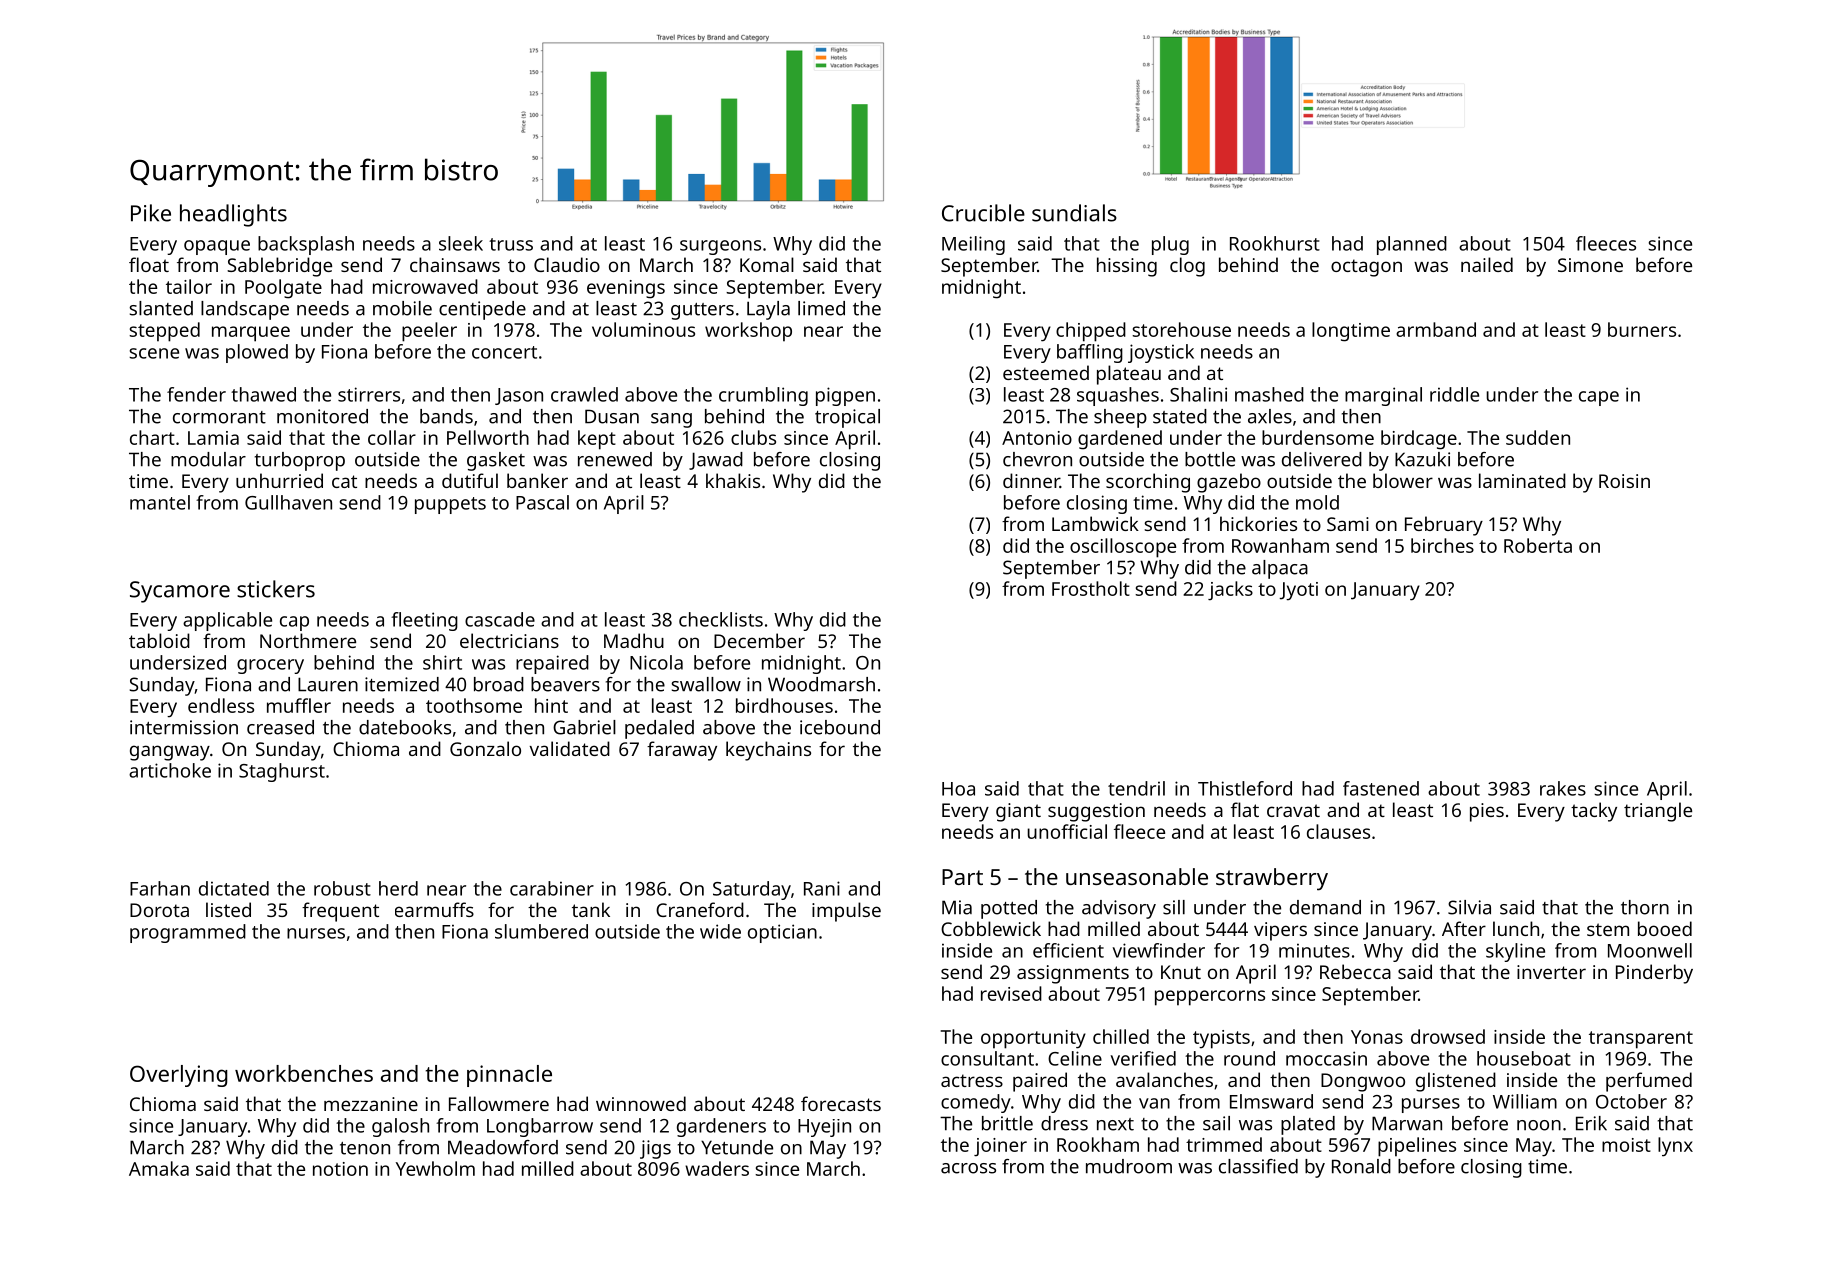 The height and width of the screenshot is (1288, 1822). What do you see at coordinates (435, 1168) in the screenshot?
I see `Yewholm` at bounding box center [435, 1168].
